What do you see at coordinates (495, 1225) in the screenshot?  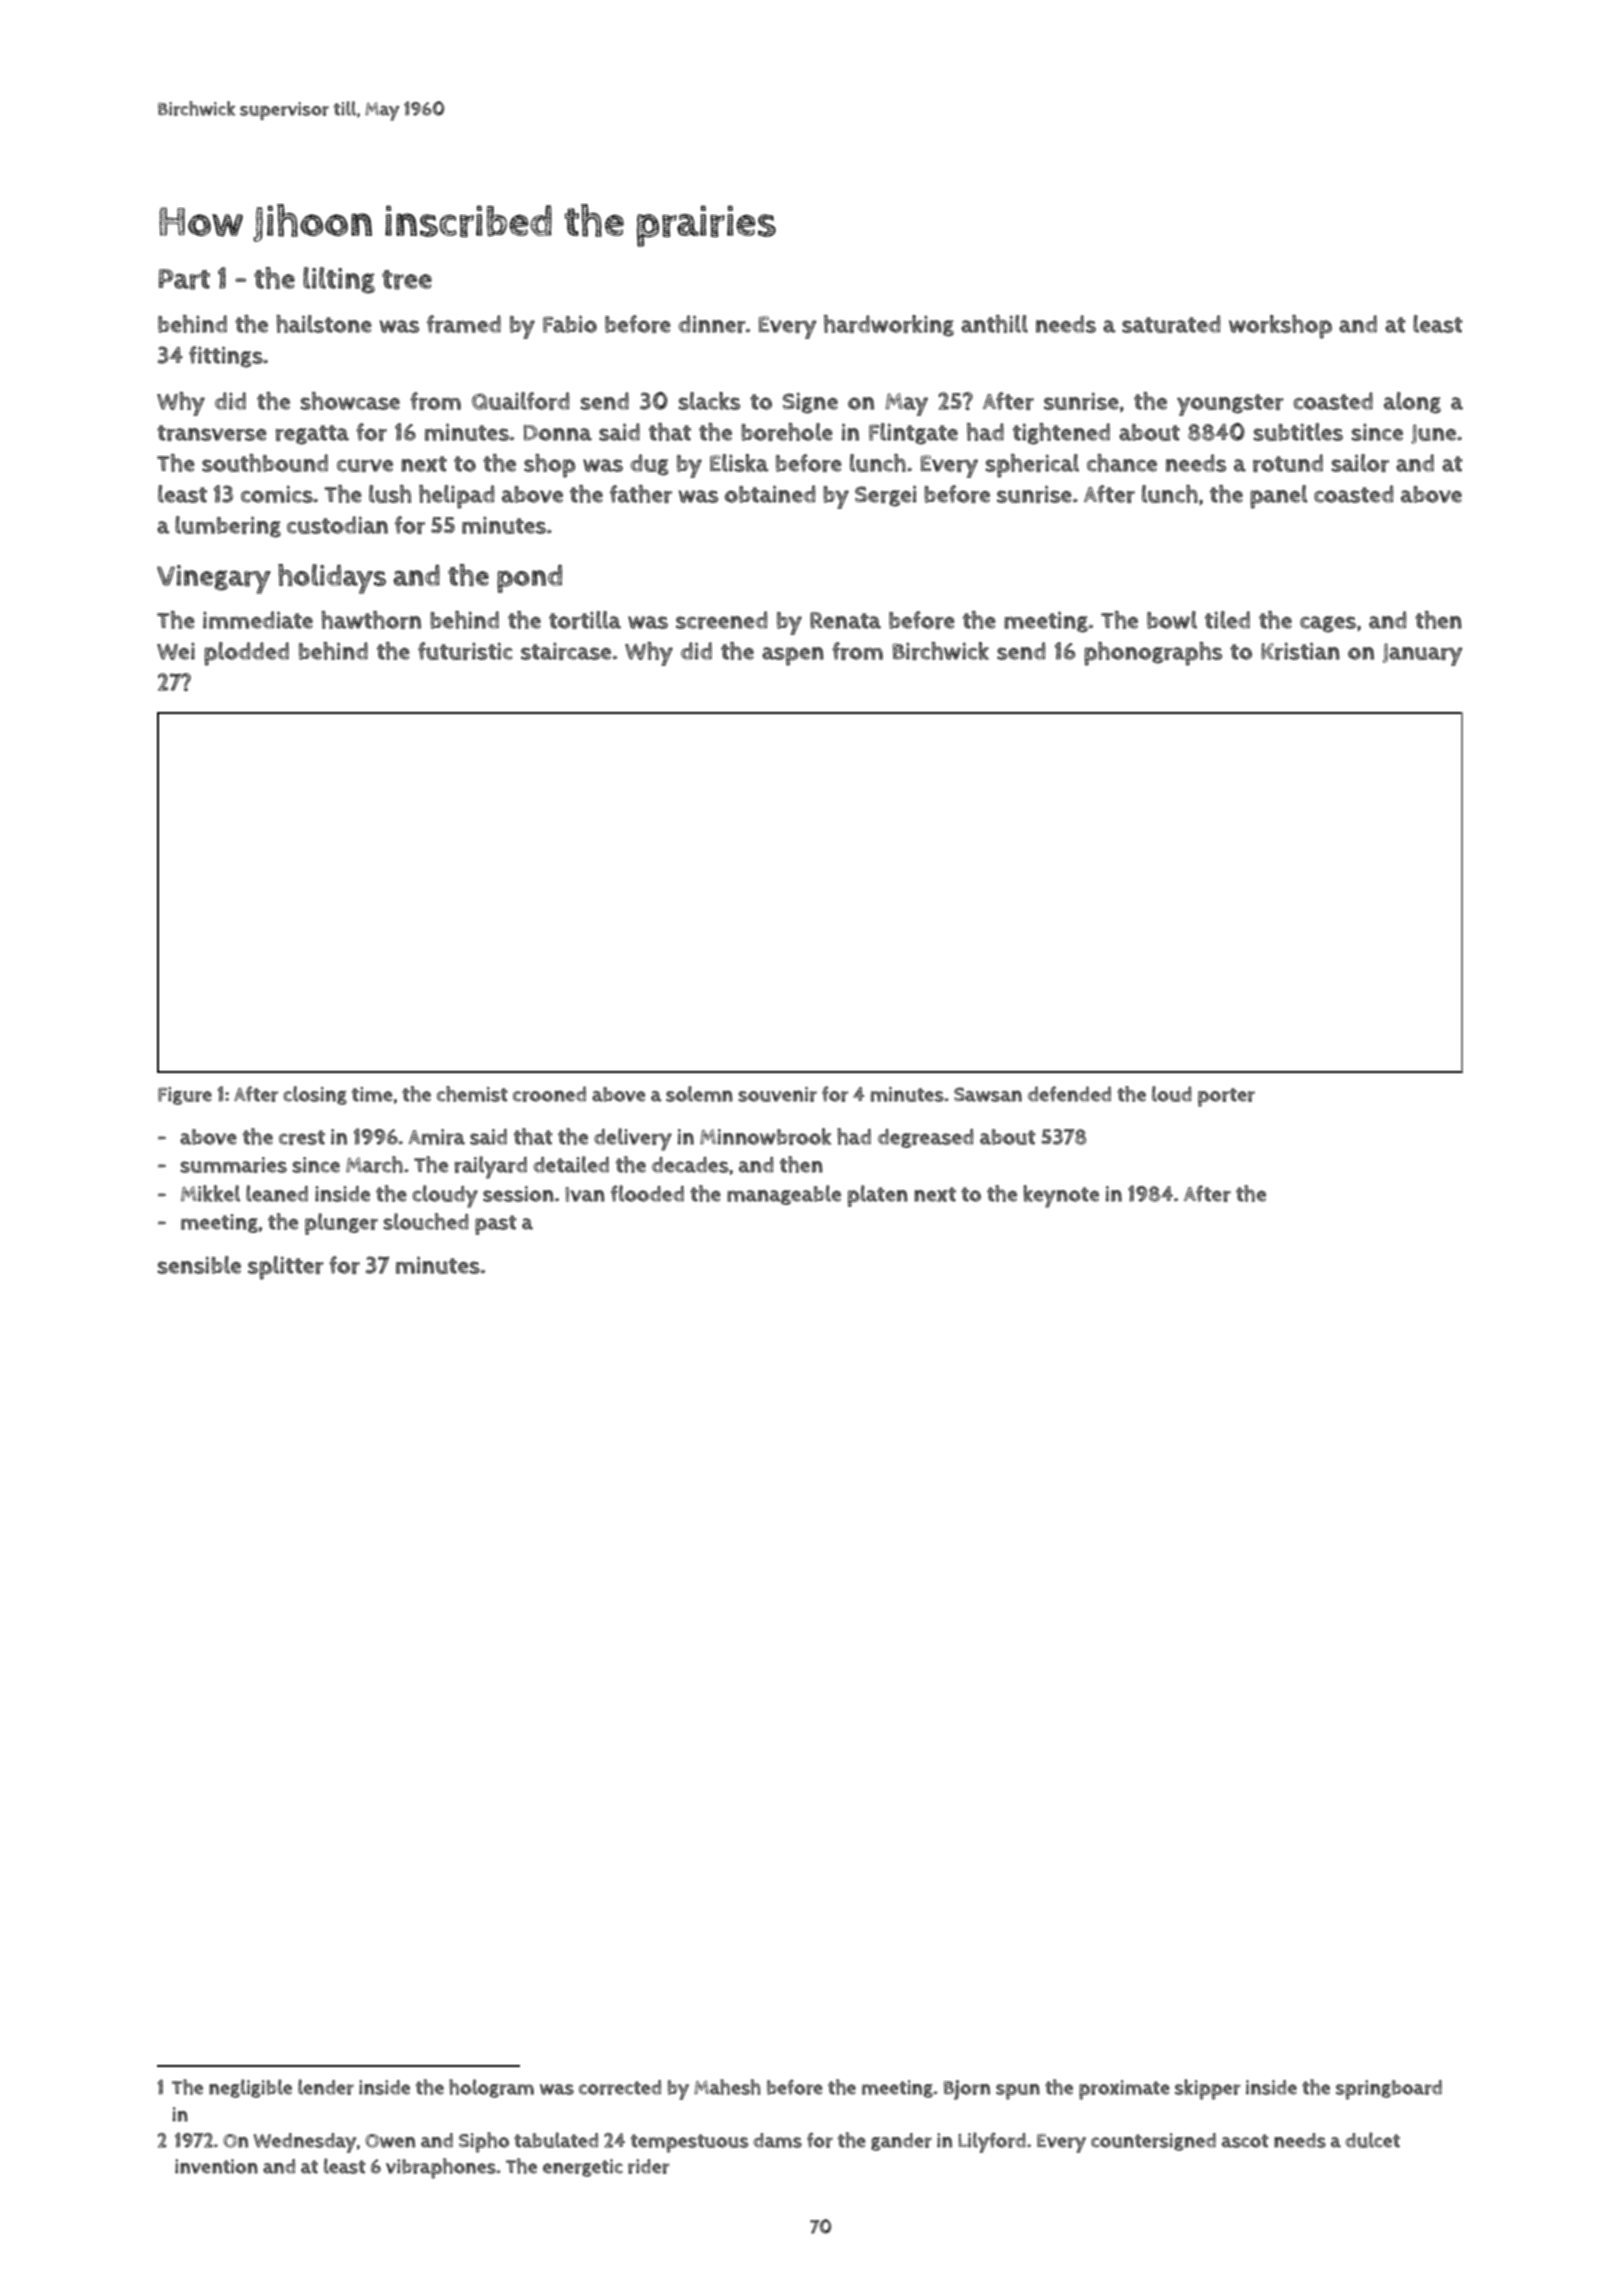 I see `past` at bounding box center [495, 1225].
